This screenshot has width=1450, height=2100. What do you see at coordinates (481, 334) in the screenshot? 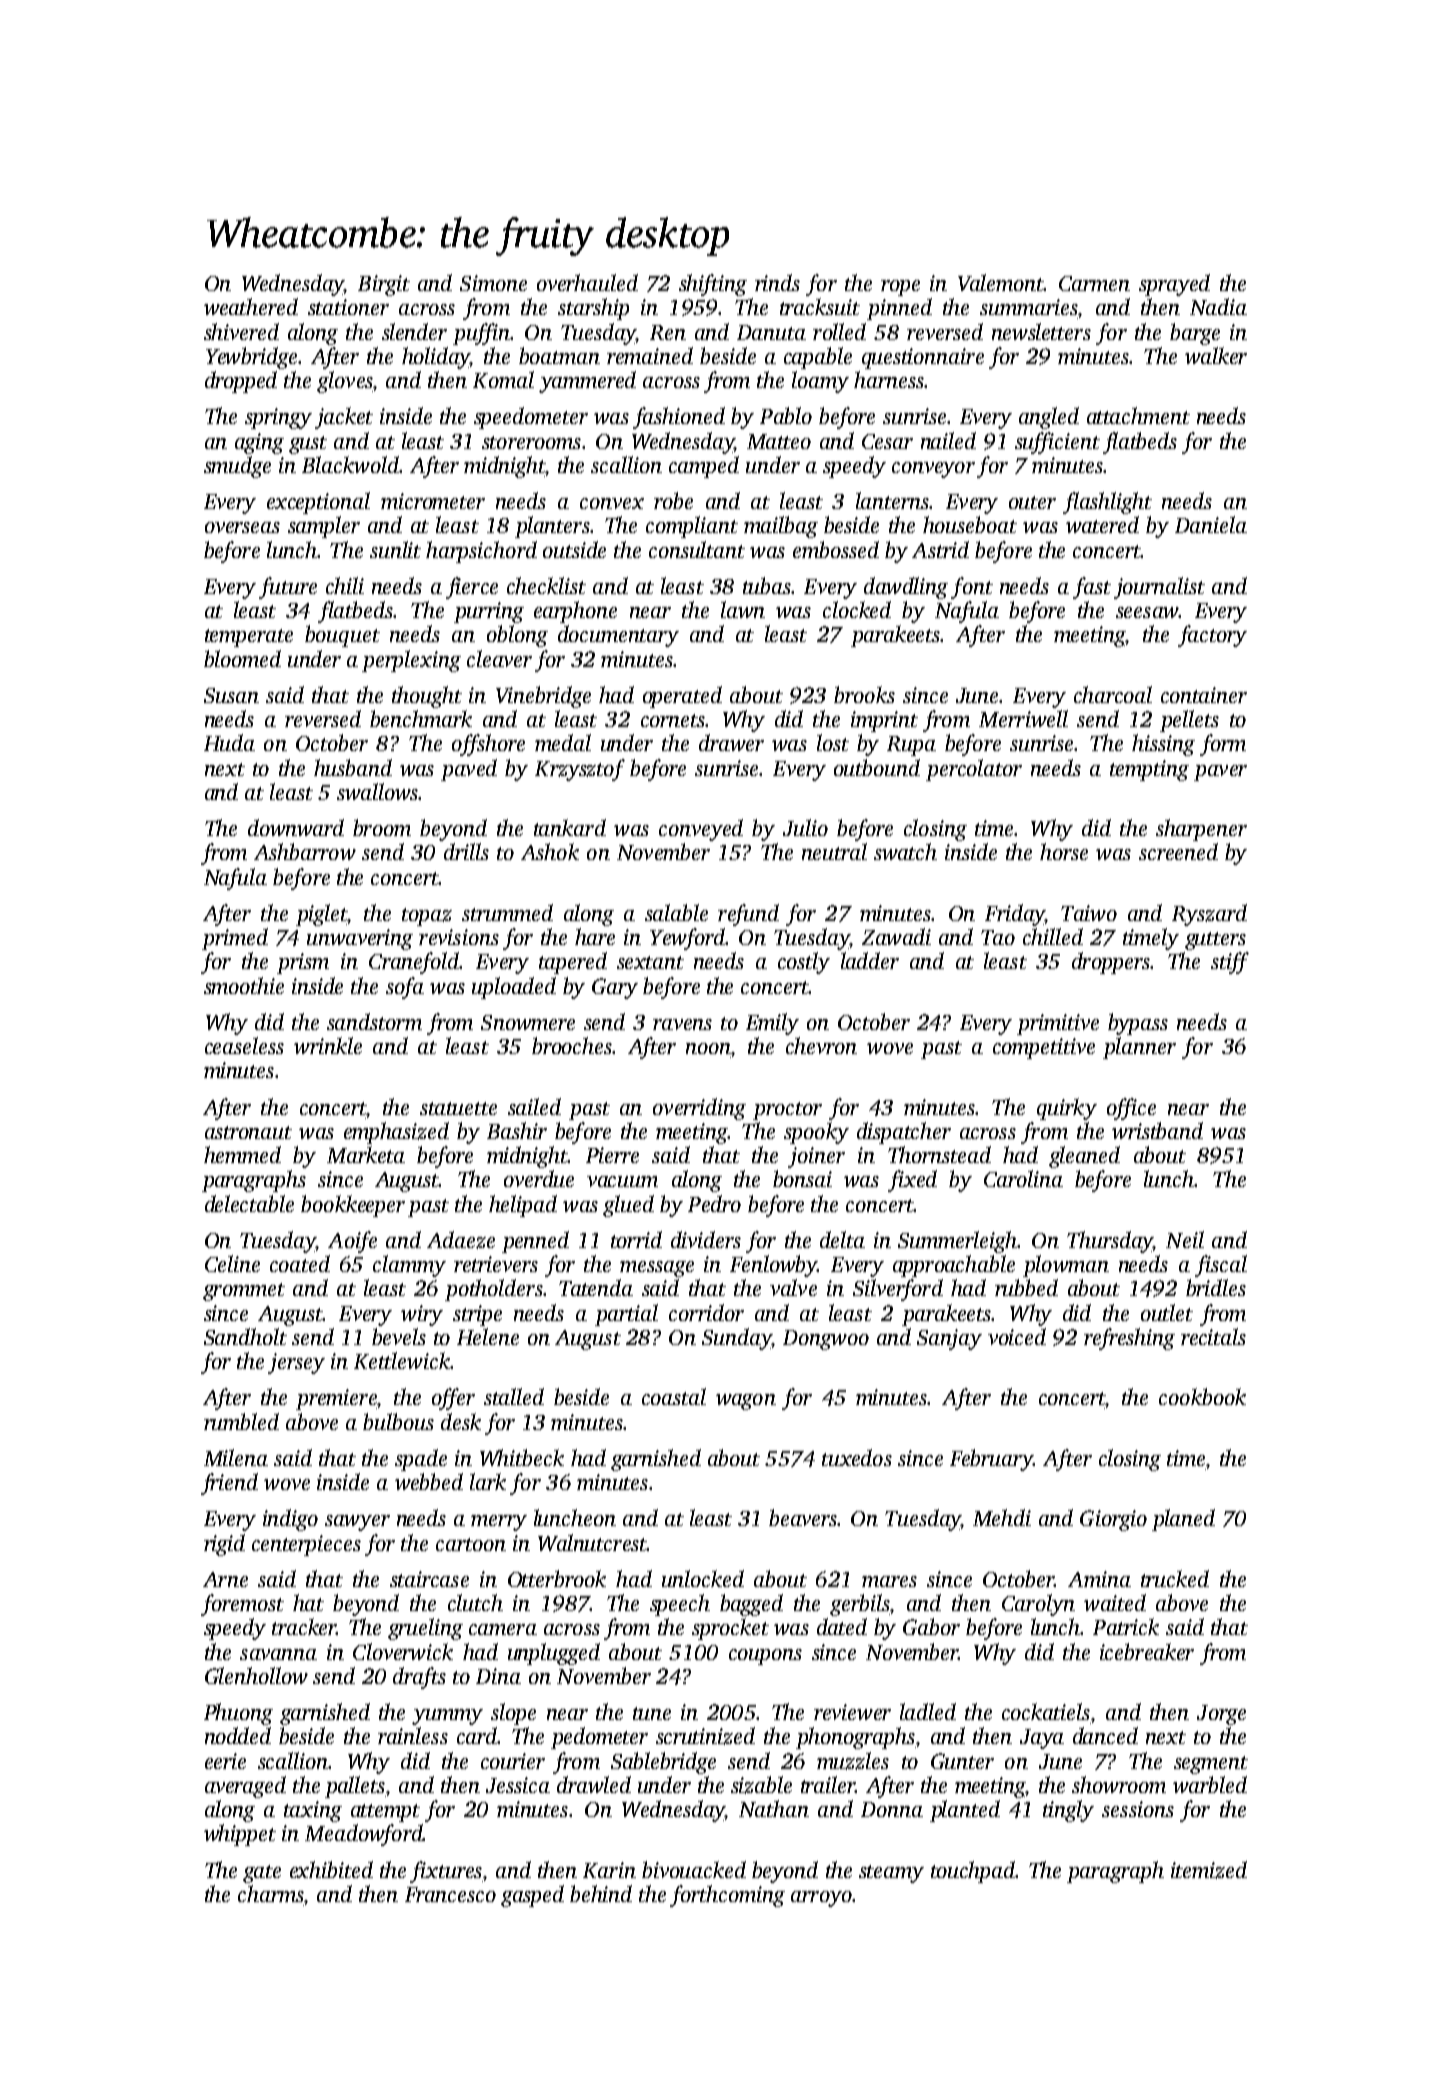
I see `puffin` at bounding box center [481, 334].
